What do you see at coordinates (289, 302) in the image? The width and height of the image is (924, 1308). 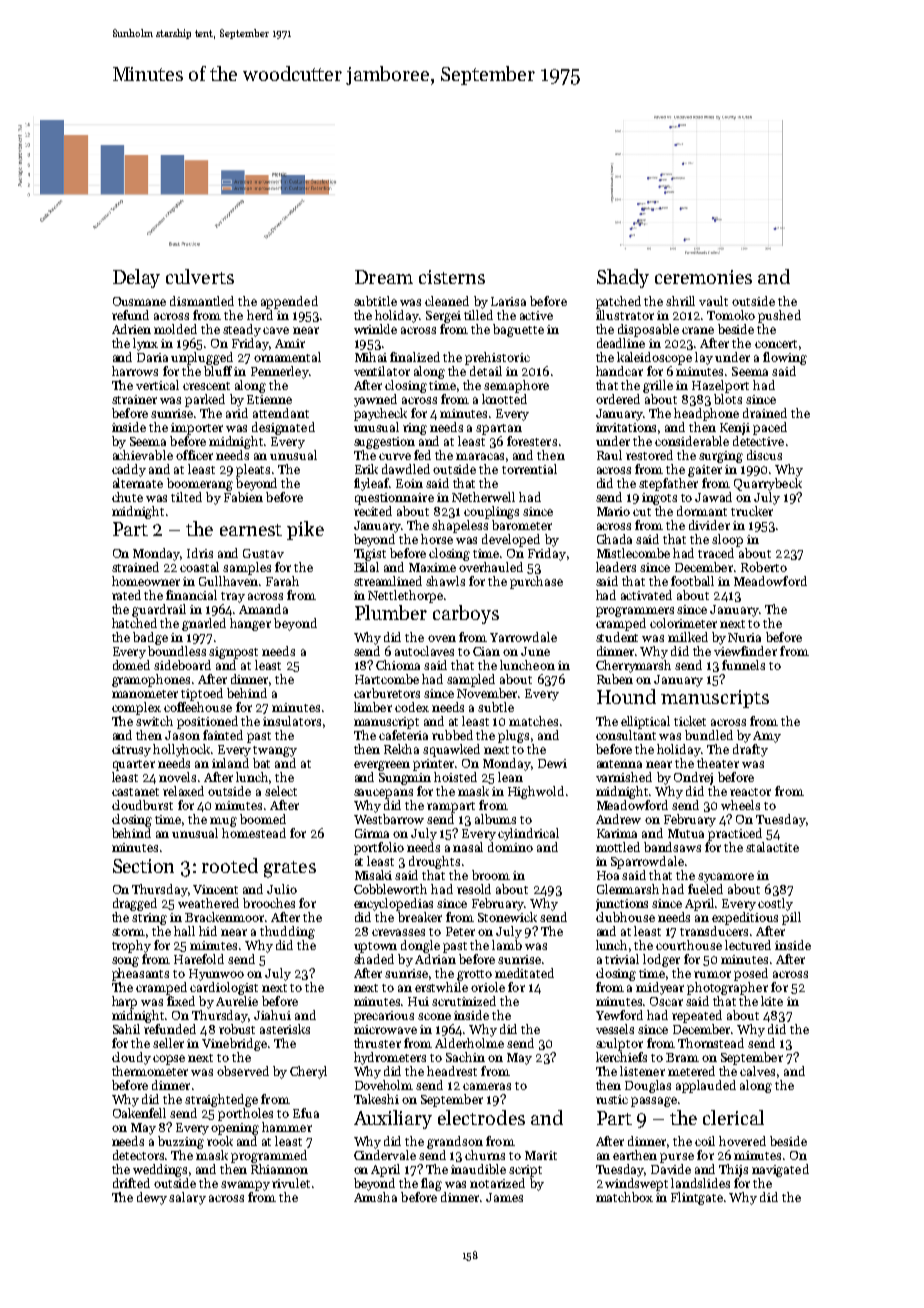 I see `appended` at bounding box center [289, 302].
